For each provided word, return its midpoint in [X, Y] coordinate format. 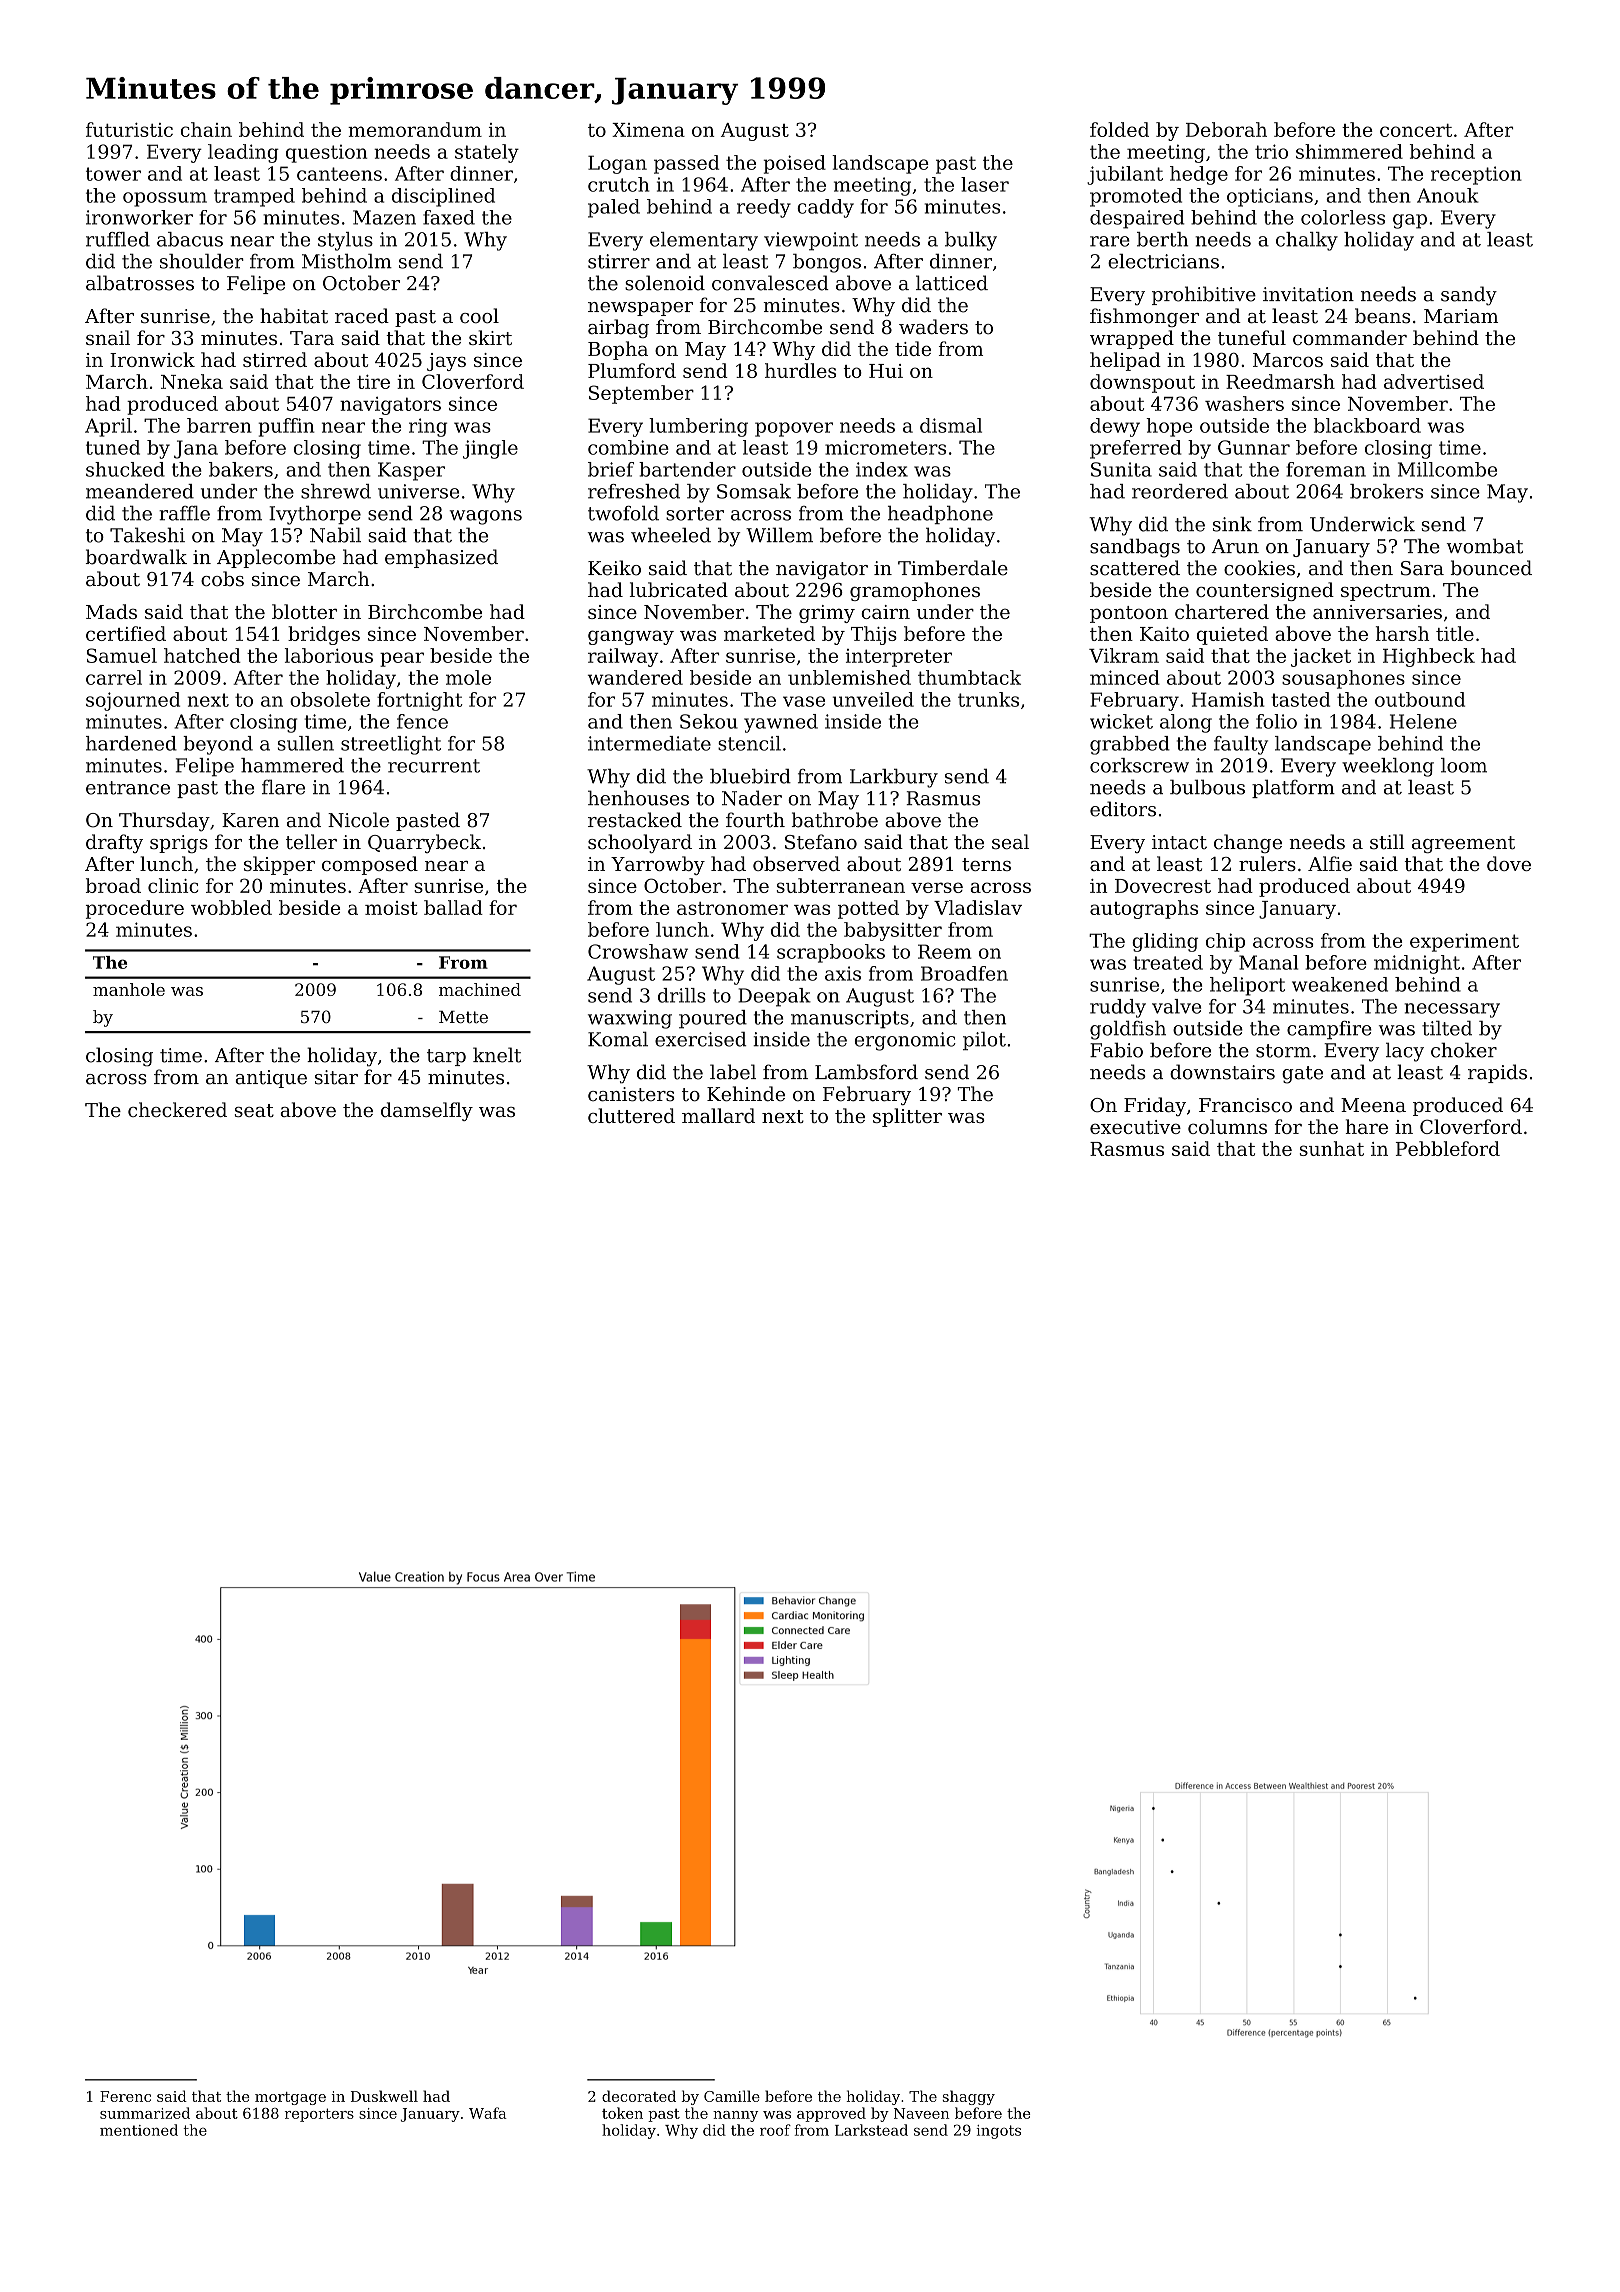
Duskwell [384, 2096]
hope [1169, 427]
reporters [319, 2115]
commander [1350, 337]
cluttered [631, 1115]
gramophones [915, 591]
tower [113, 174]
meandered [140, 491]
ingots [999, 2132]
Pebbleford [1448, 1148]
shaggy [969, 2097]
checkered [177, 1109]
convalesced [770, 283]
